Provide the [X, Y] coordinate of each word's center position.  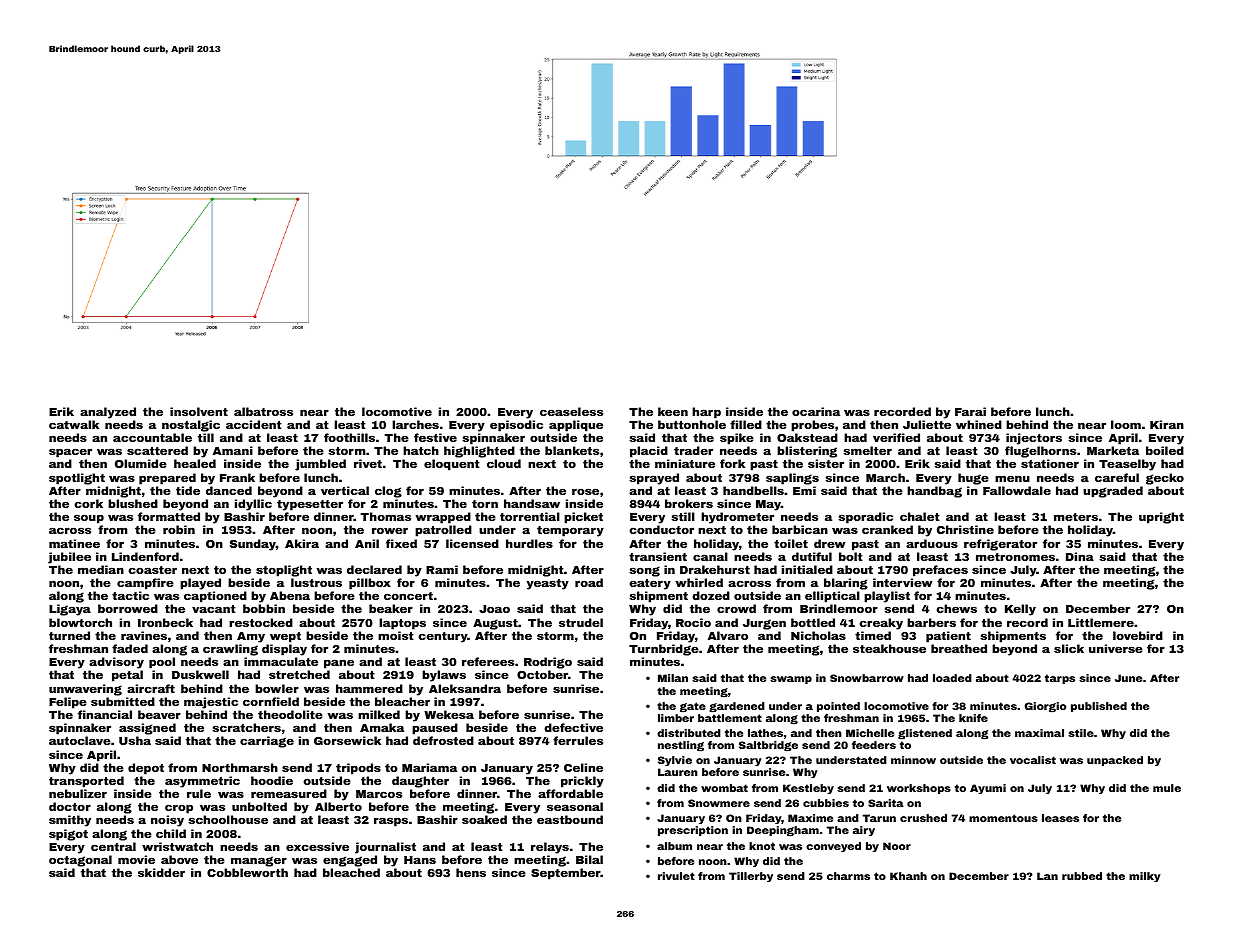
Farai [970, 411]
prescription [693, 831]
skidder [161, 872]
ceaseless [571, 411]
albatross [263, 411]
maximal [1039, 733]
